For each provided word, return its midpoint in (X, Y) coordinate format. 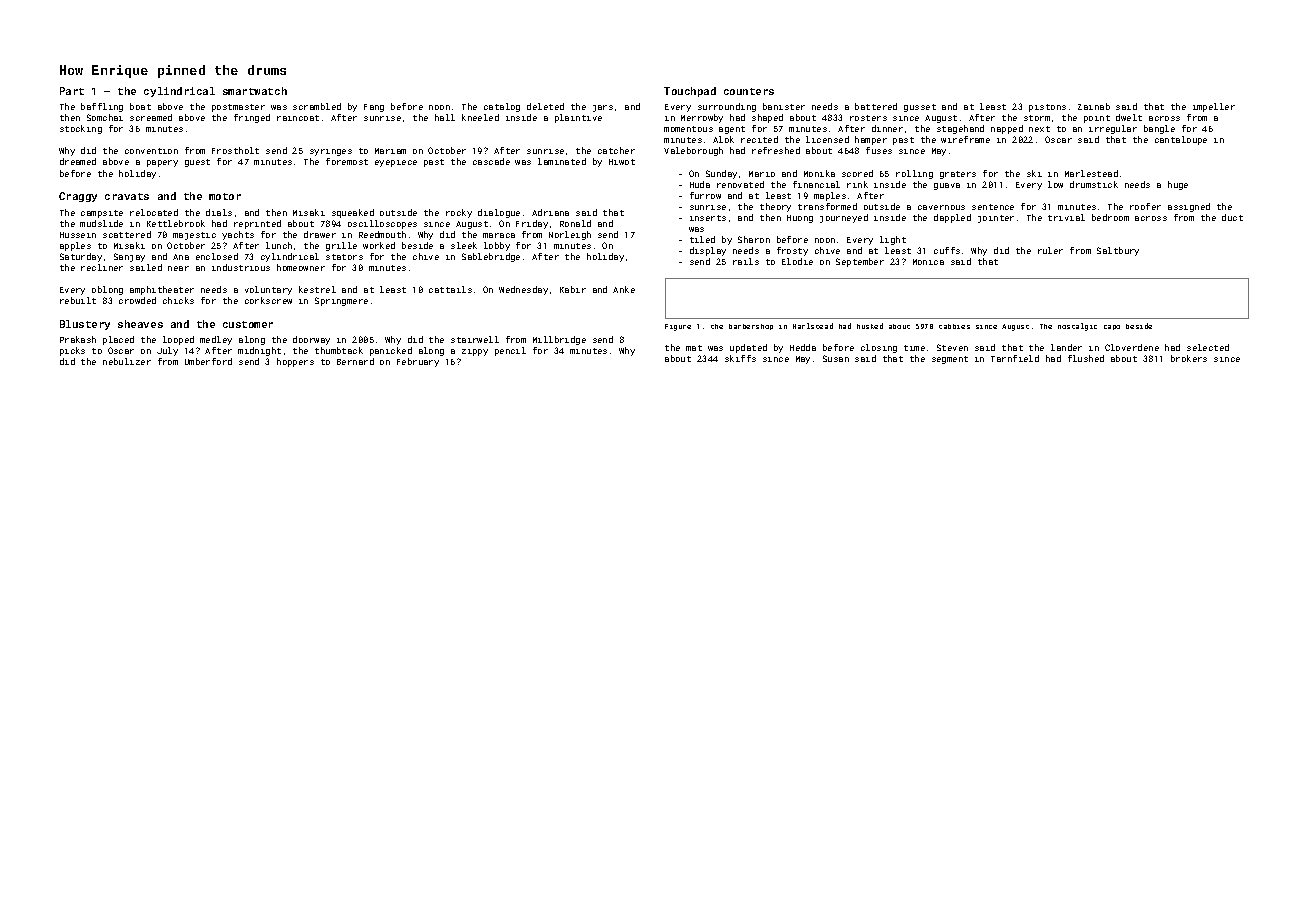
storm (1037, 118)
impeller (1214, 107)
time (914, 348)
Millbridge (559, 340)
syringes (331, 152)
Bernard (355, 361)
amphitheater (162, 290)
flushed (1086, 358)
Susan (836, 358)
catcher (616, 150)
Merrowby (702, 118)
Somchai (105, 117)
